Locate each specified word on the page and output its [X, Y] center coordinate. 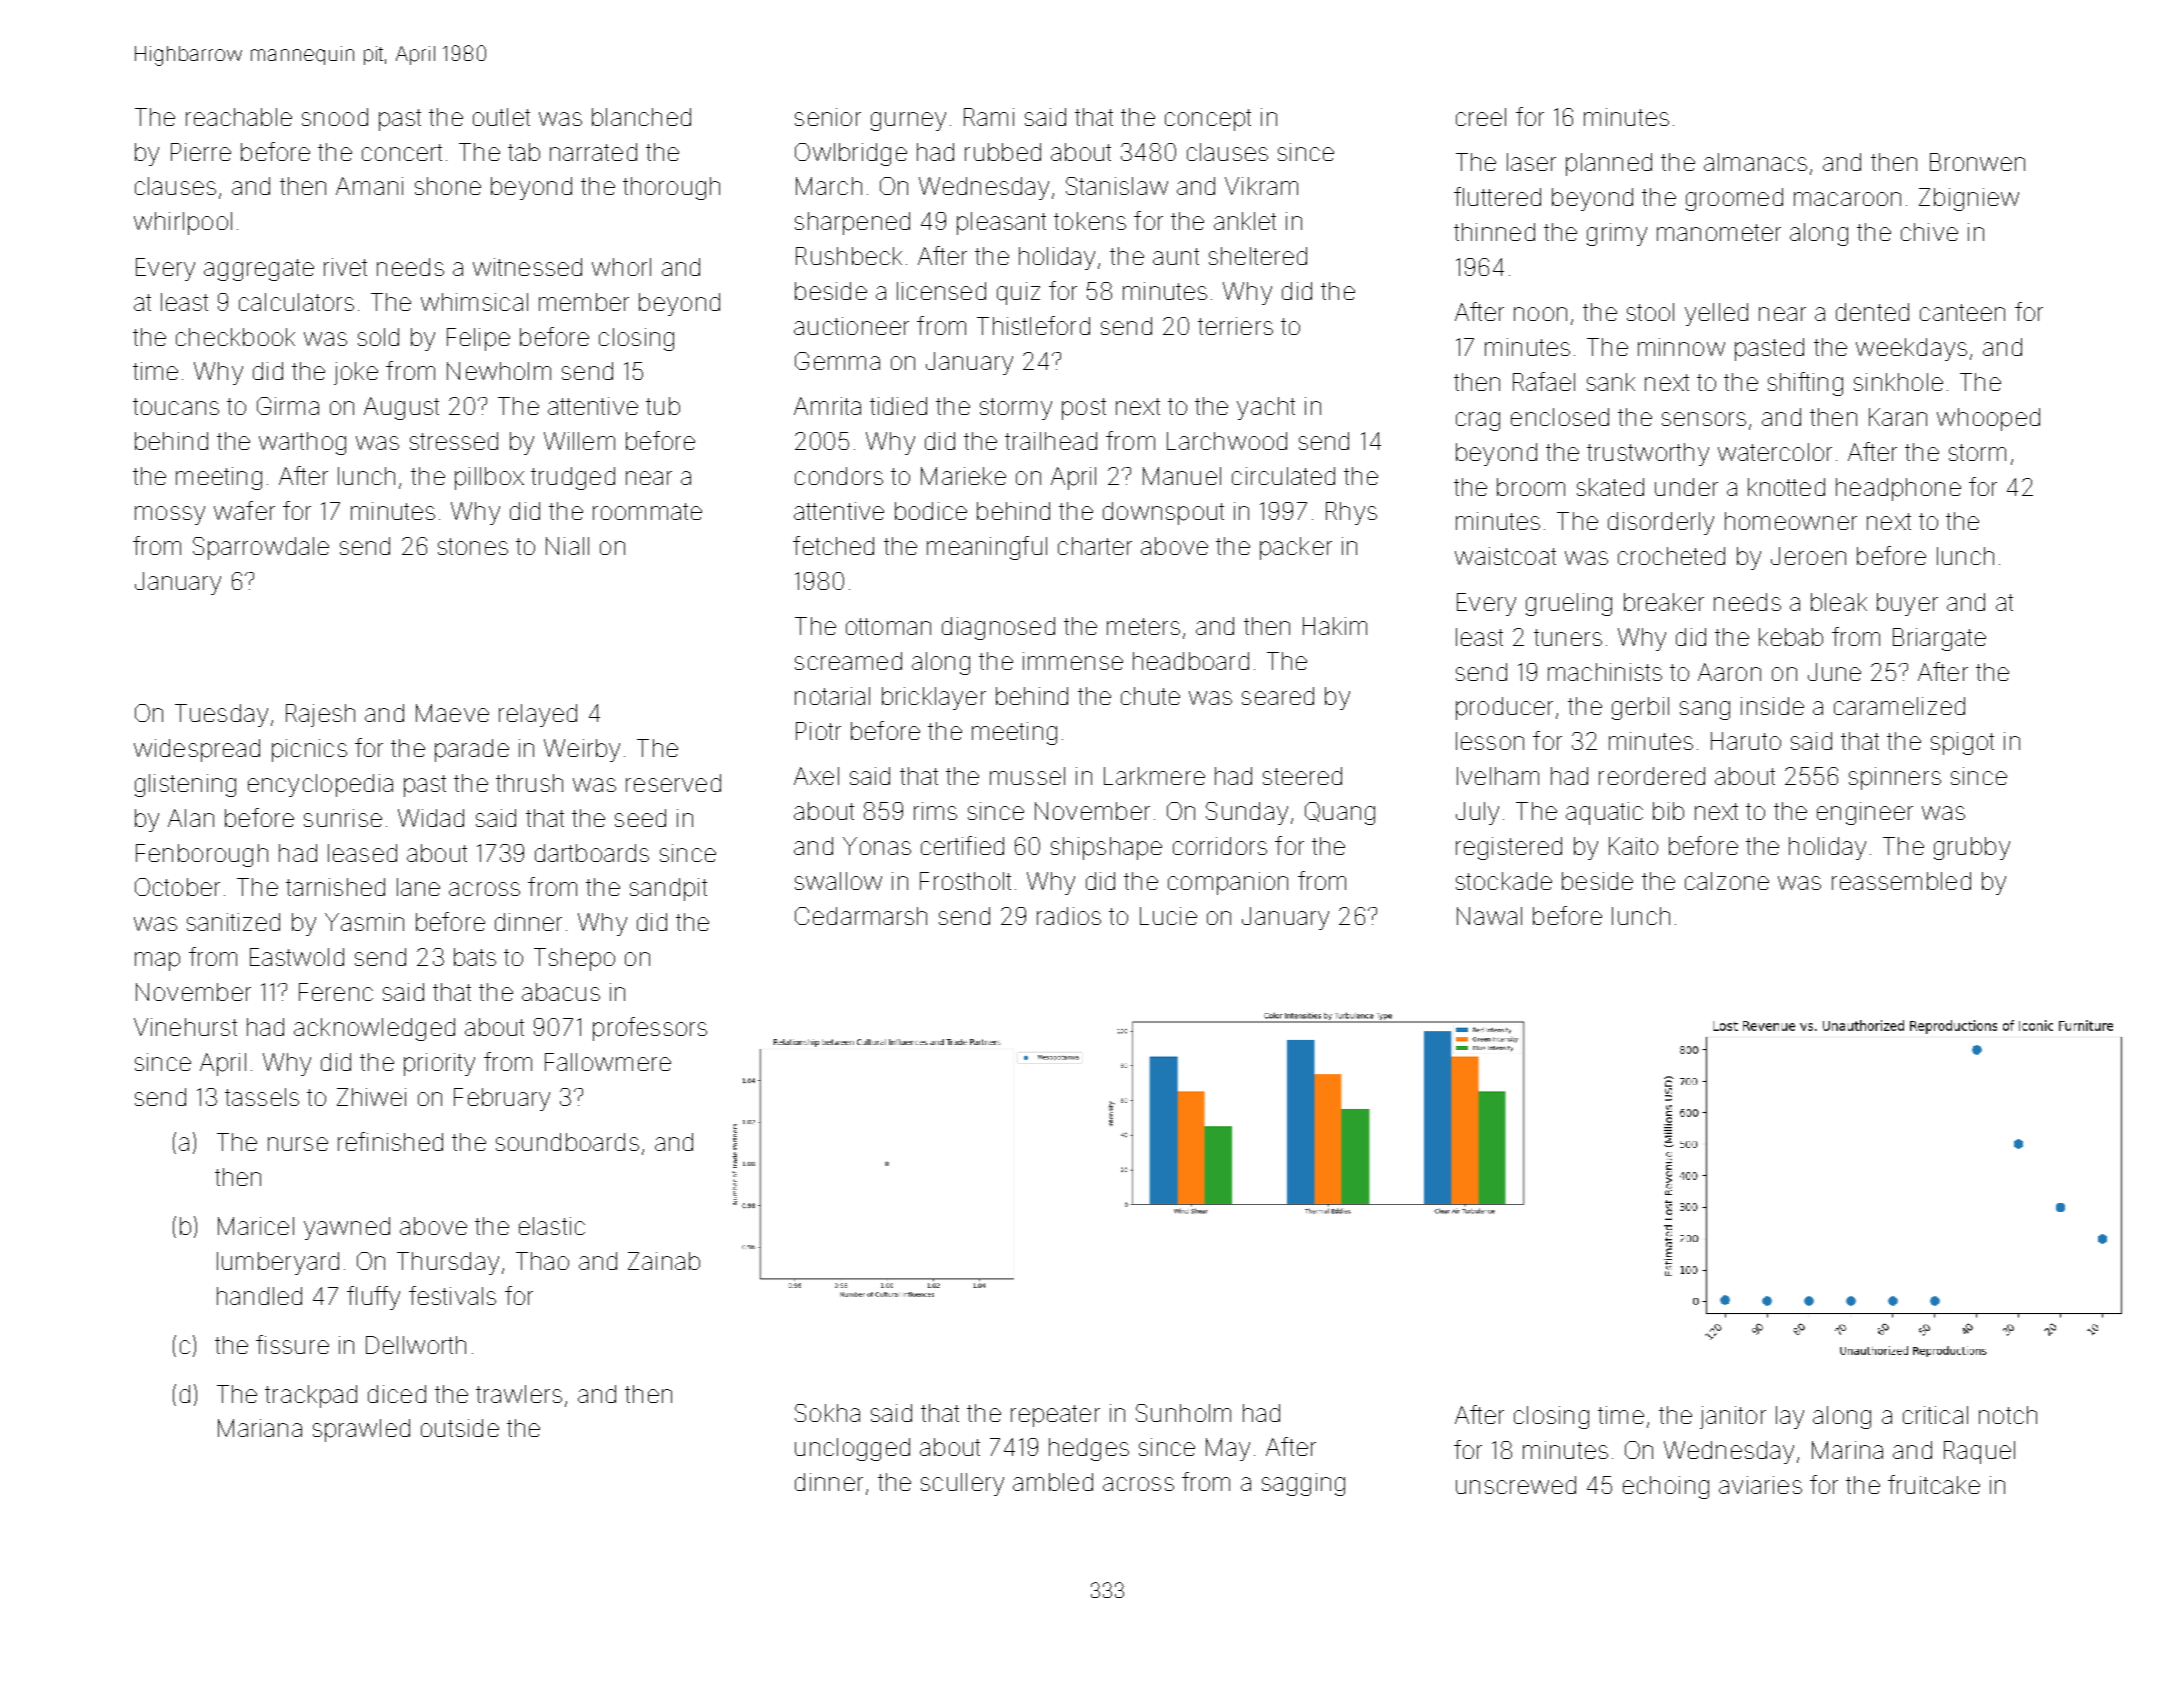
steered [1302, 776]
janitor [1733, 1417]
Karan [1898, 417]
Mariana [260, 1428]
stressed [454, 441]
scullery [962, 1484]
